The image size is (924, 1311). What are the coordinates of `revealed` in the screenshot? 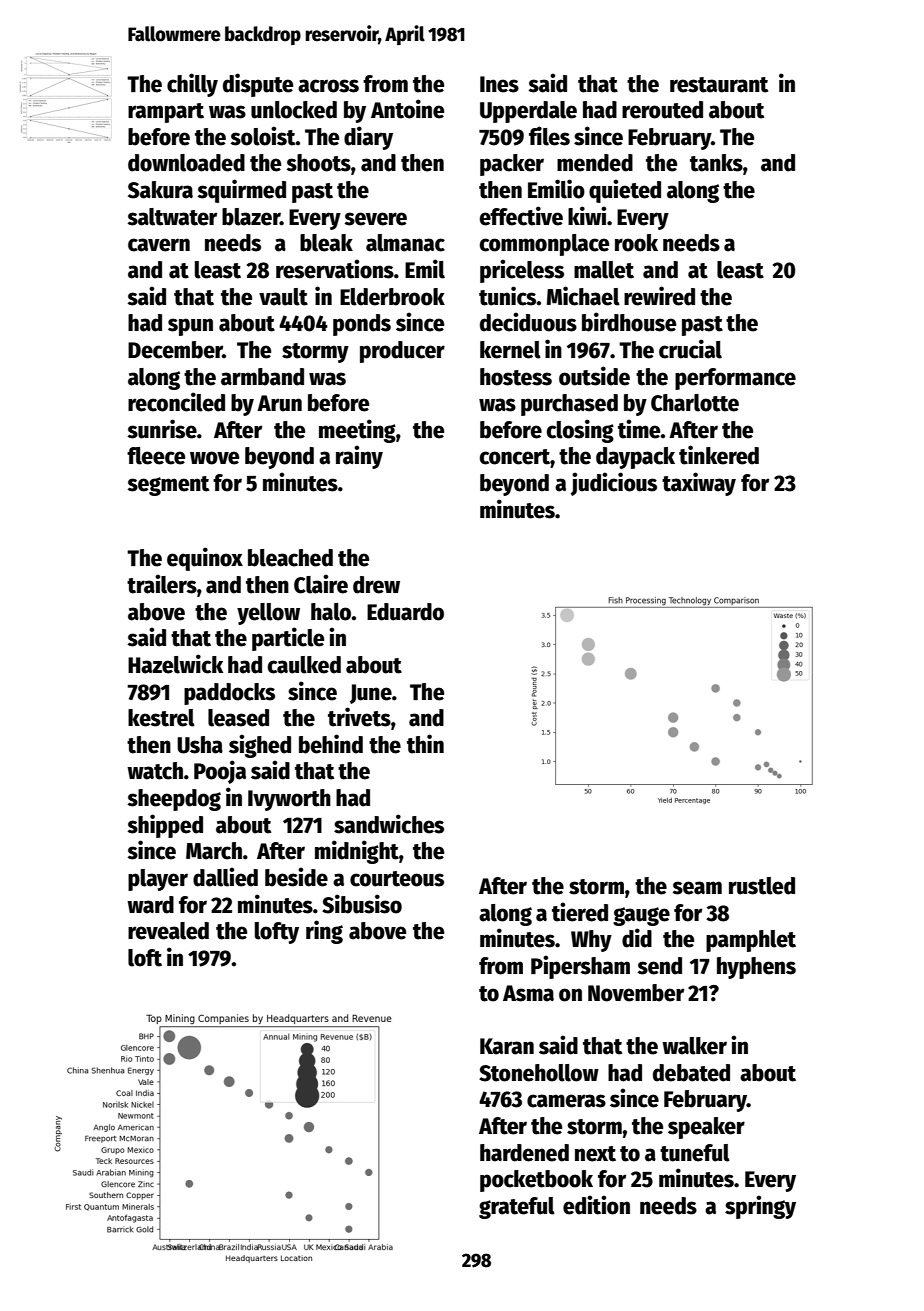 It's located at (168, 931).
